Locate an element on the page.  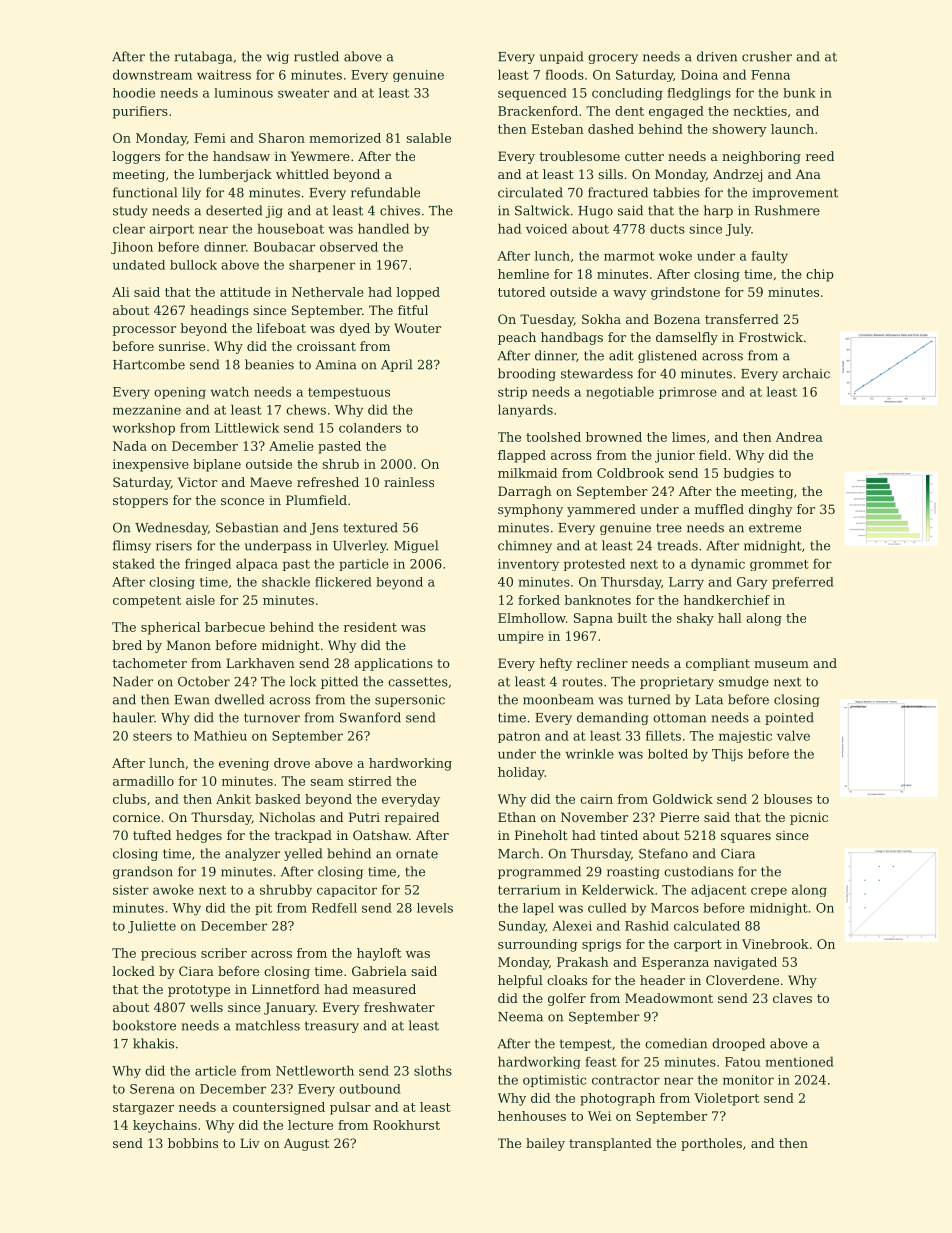
deserted is located at coordinates (234, 210).
